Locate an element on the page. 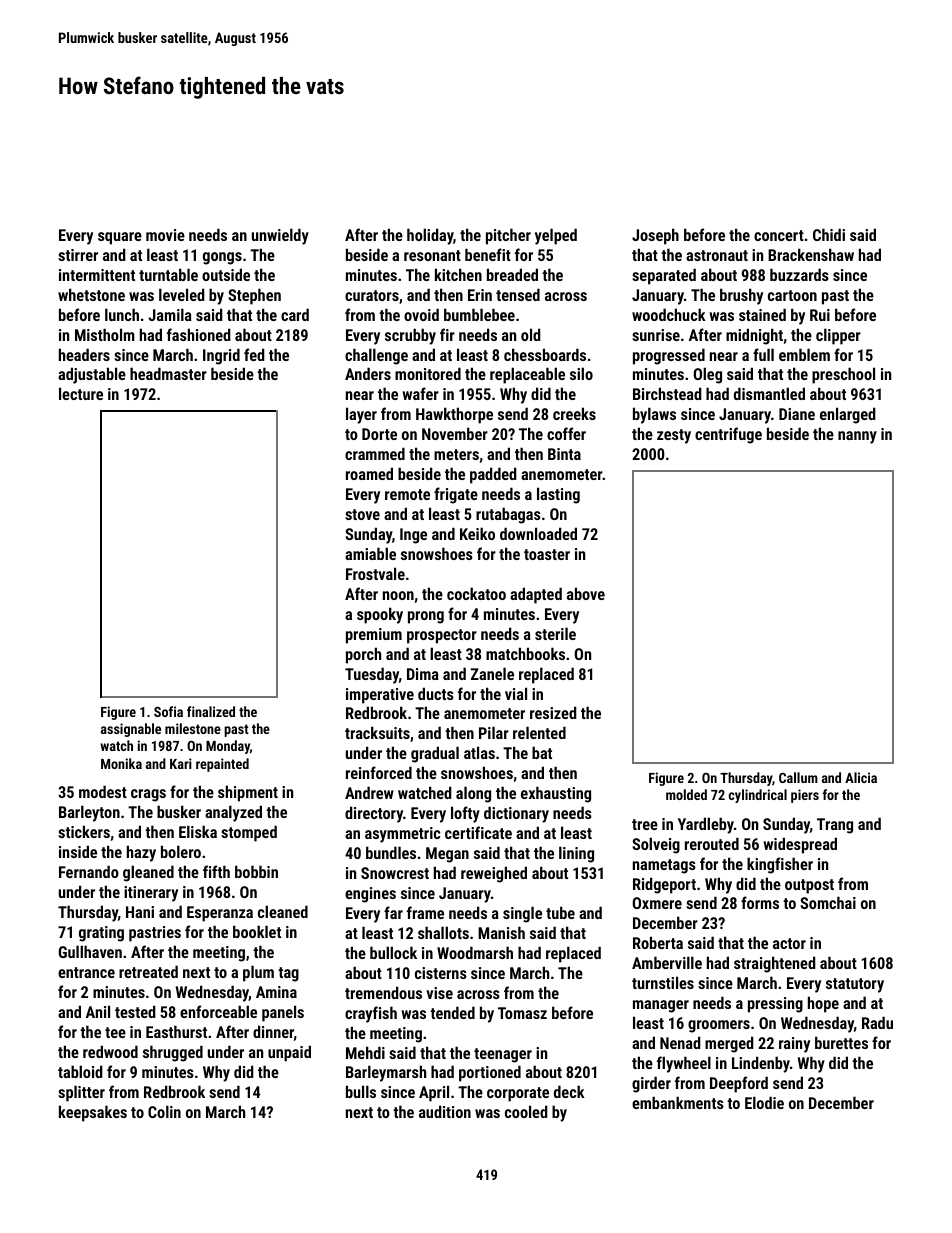 The image size is (952, 1233). above is located at coordinates (586, 593).
